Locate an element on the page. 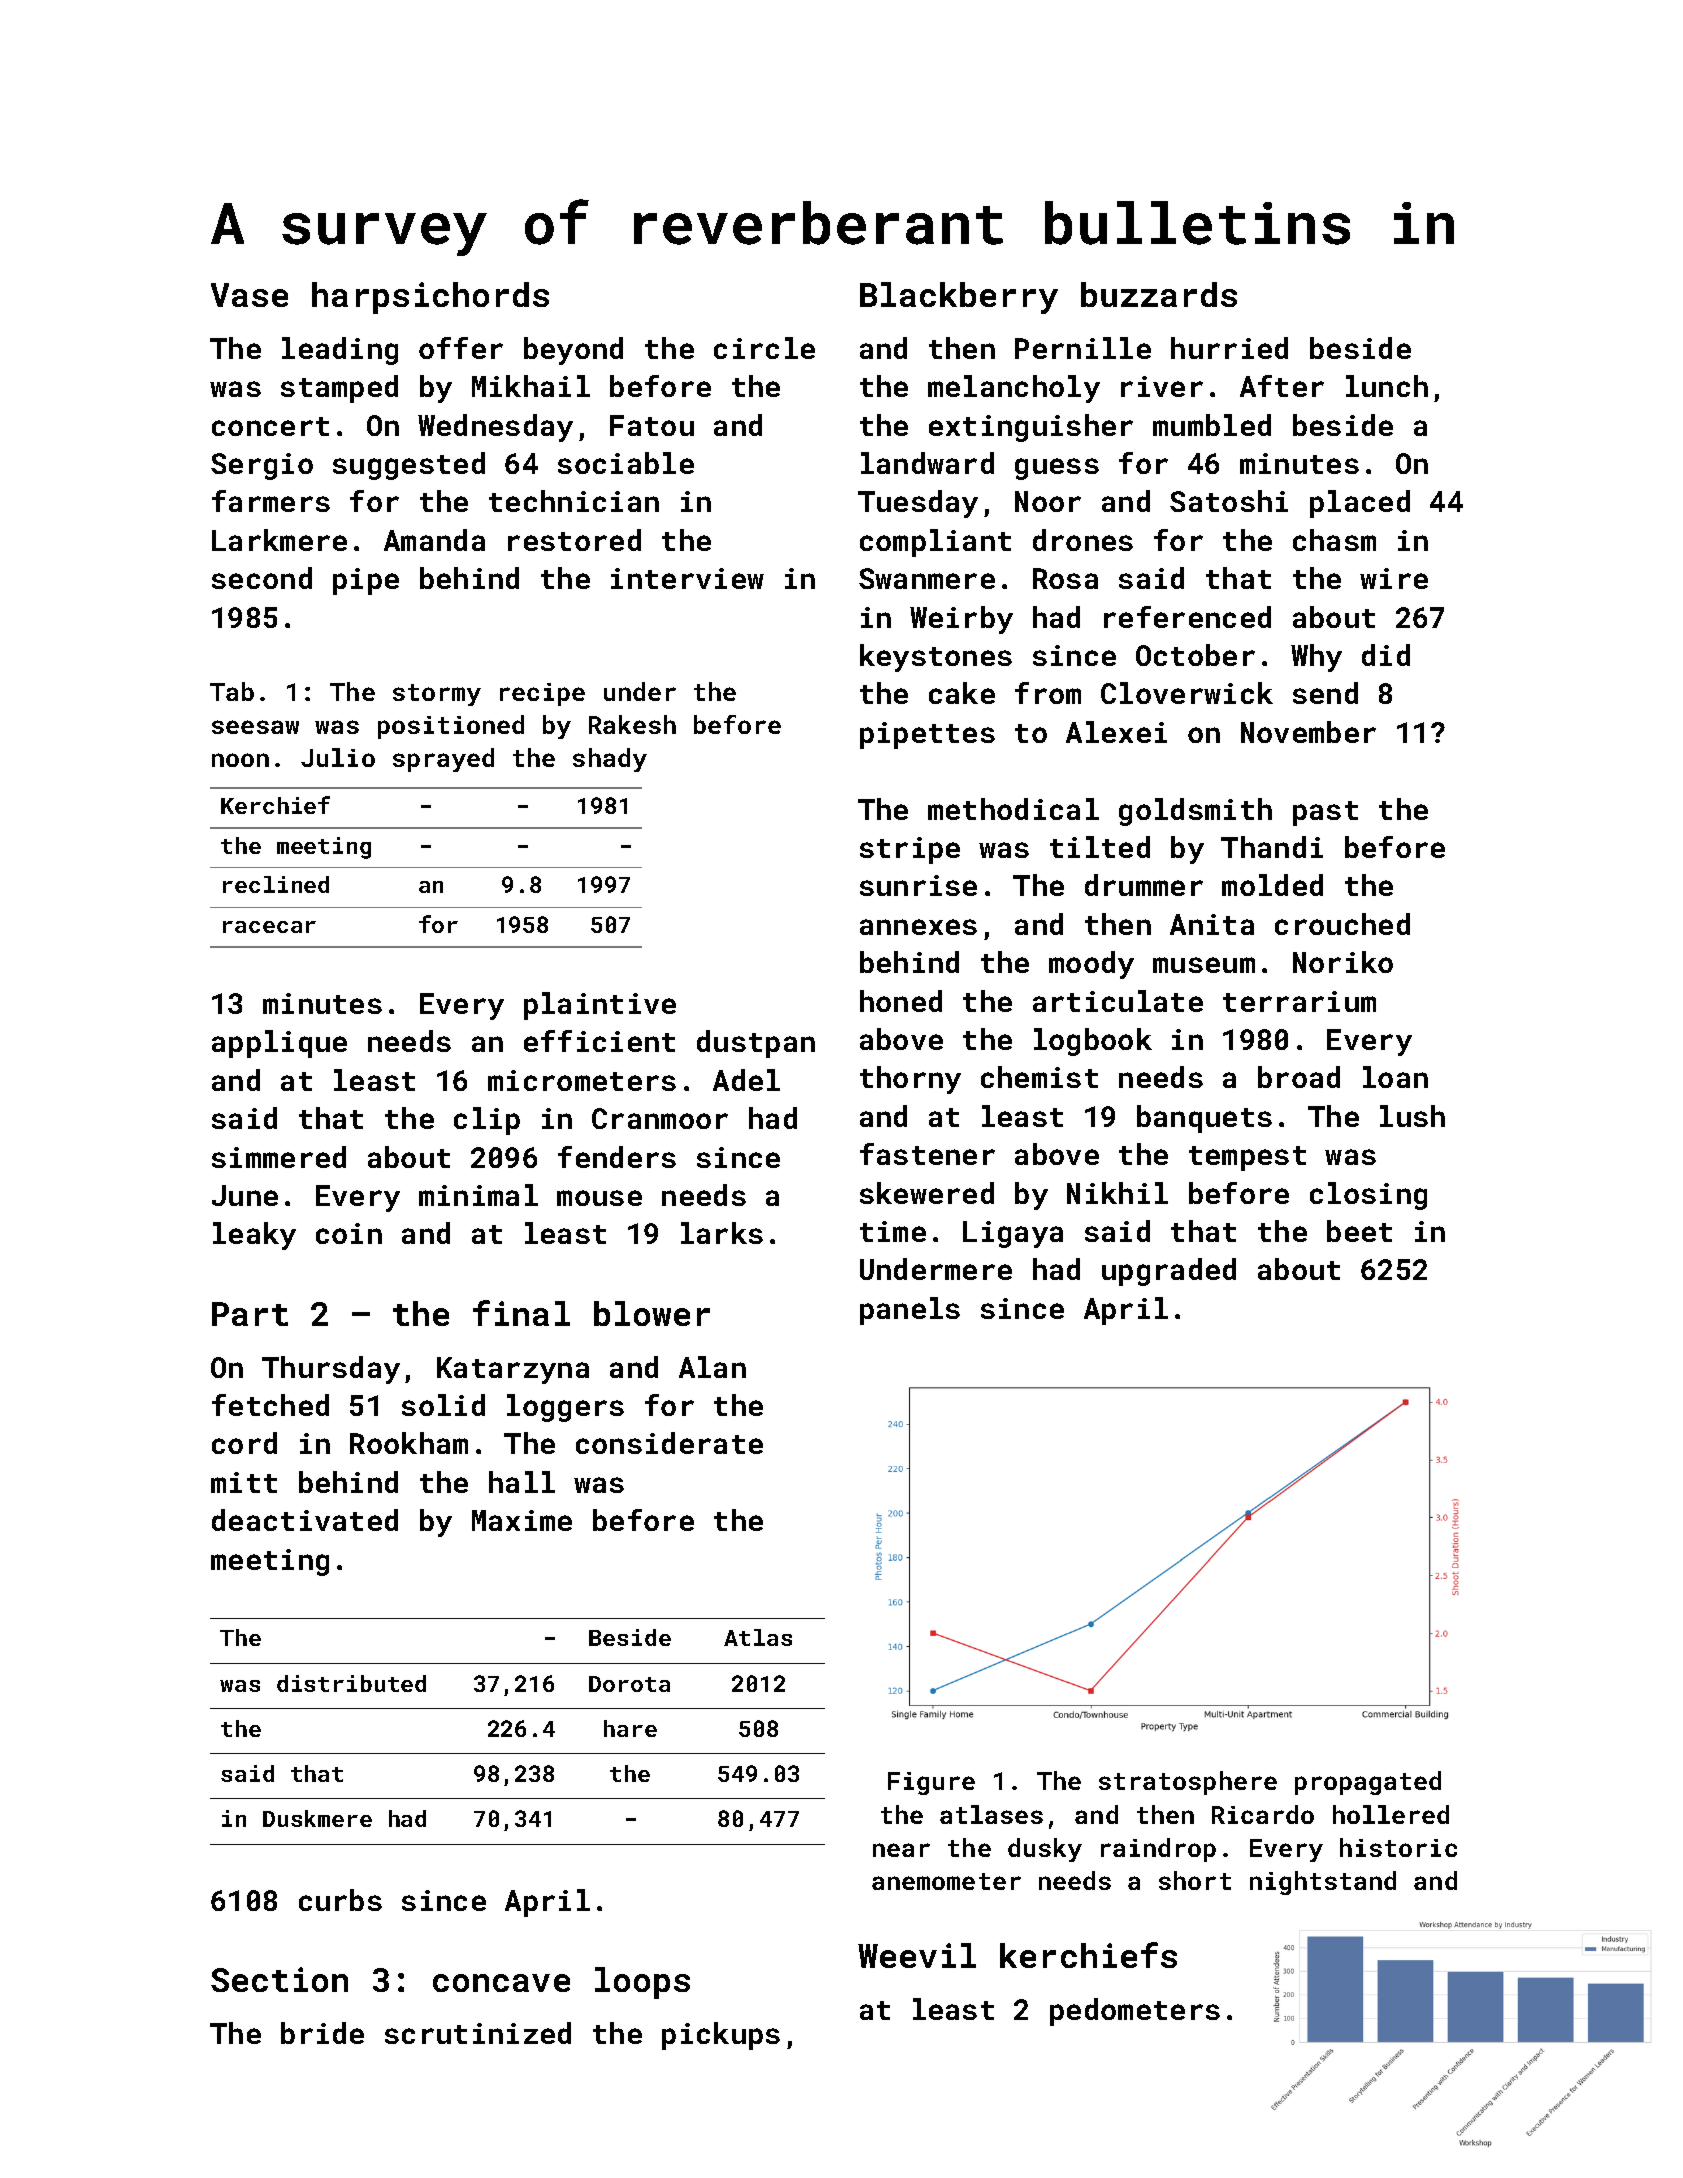  leaky is located at coordinates (254, 1236).
